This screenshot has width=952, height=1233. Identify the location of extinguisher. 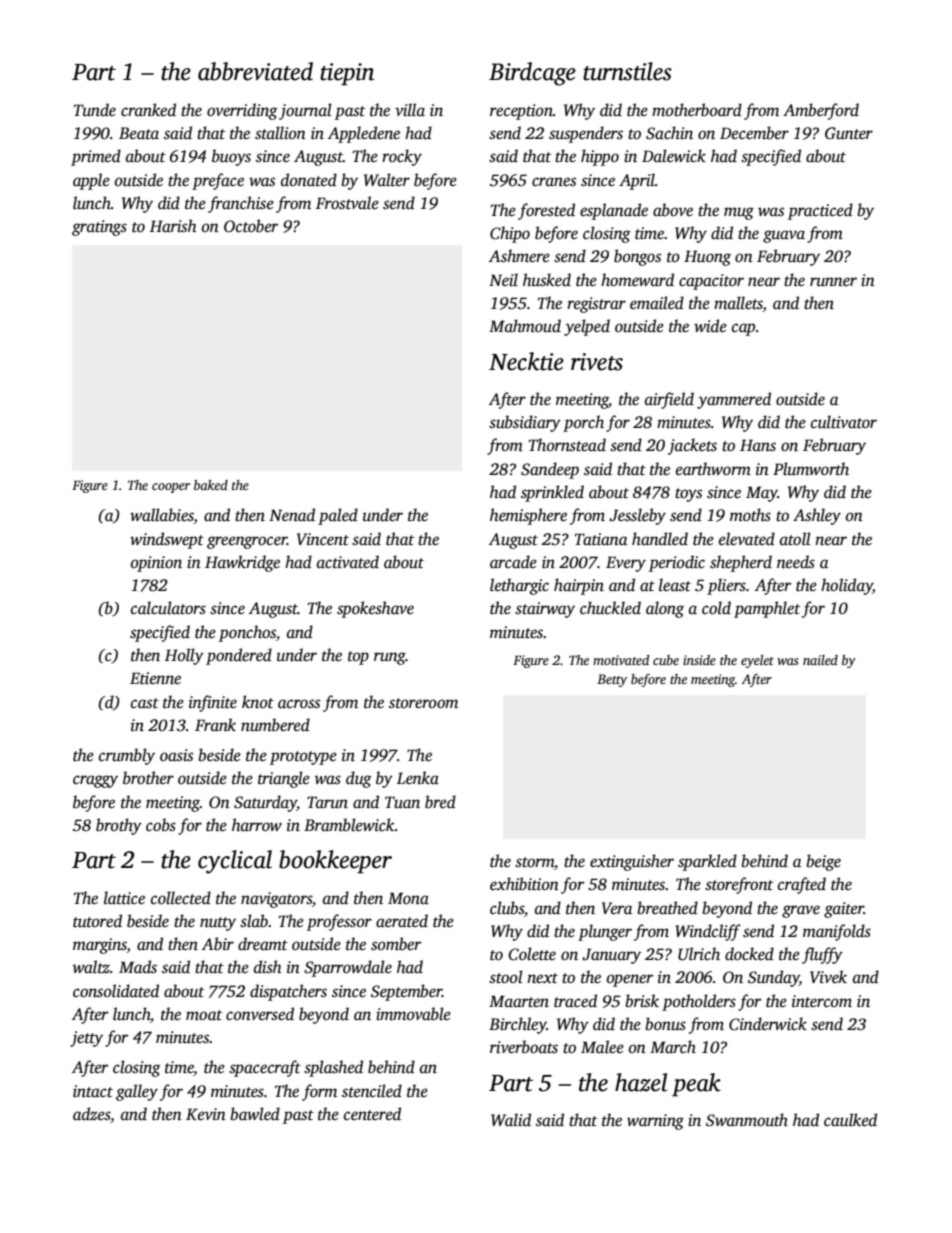
(632, 862).
